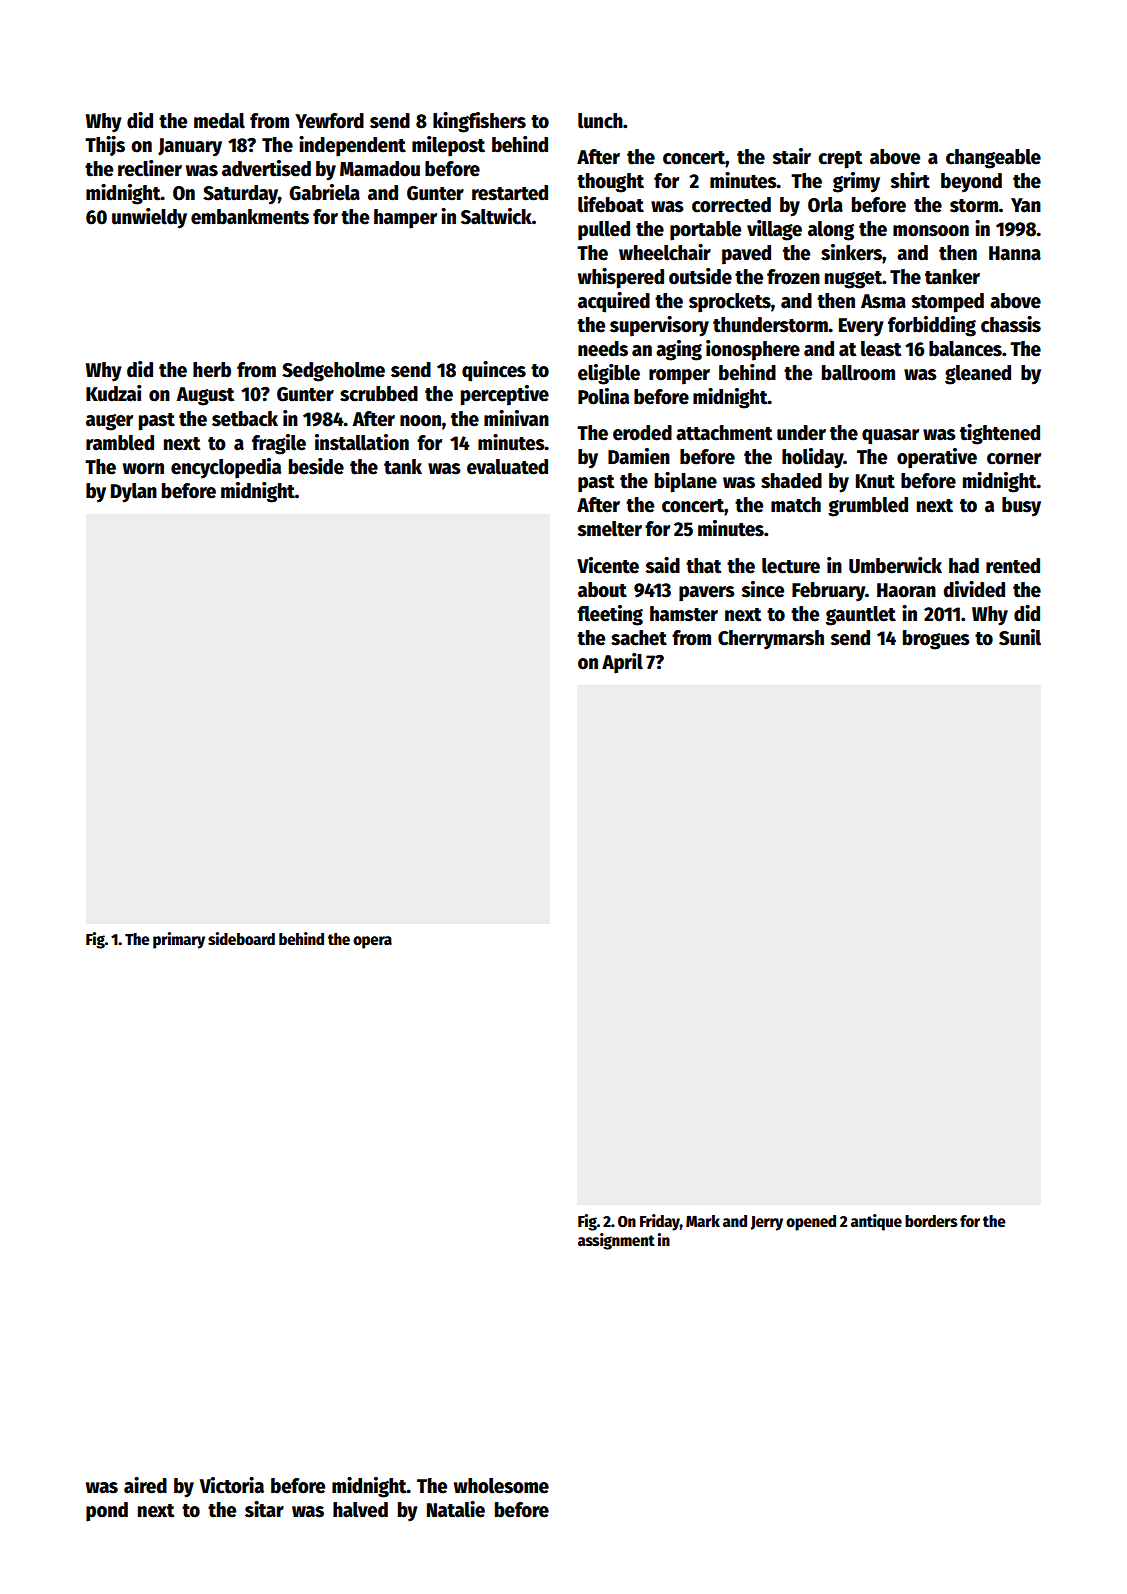  What do you see at coordinates (501, 1486) in the page?
I see `wholesome` at bounding box center [501, 1486].
